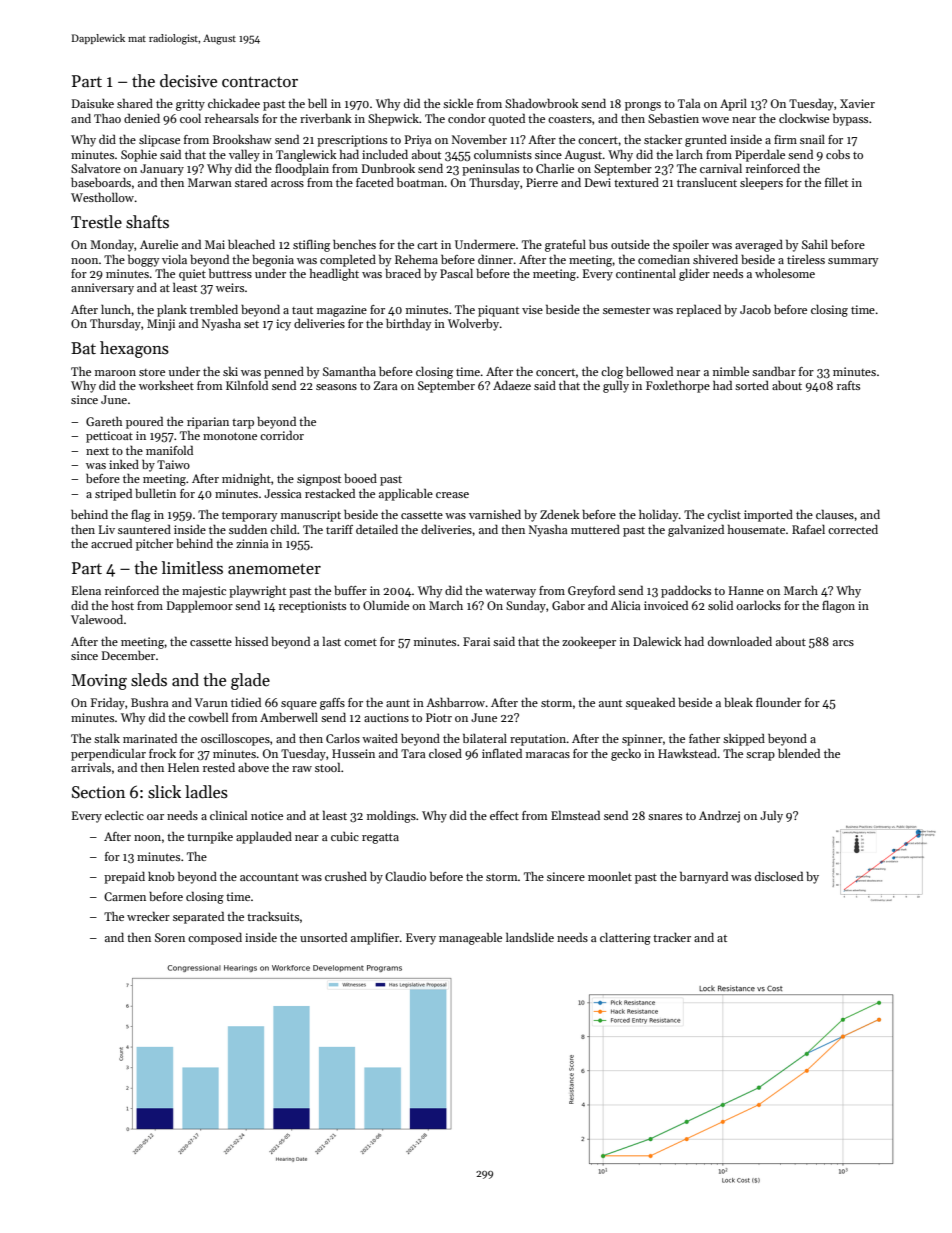 The width and height of the document is (952, 1233). What do you see at coordinates (458, 103) in the document?
I see `sickle` at bounding box center [458, 103].
